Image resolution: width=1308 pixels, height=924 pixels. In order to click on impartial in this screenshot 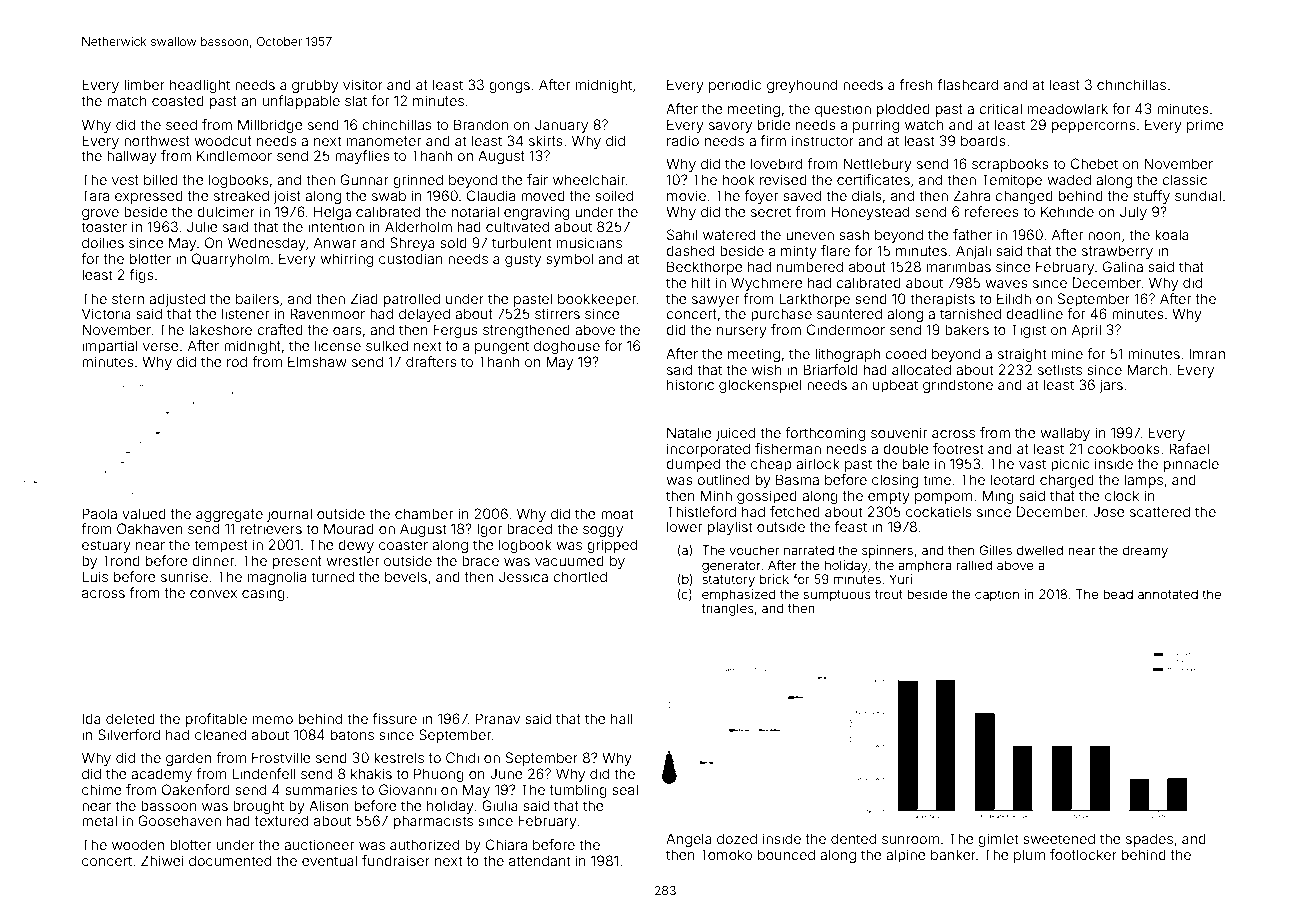, I will do `click(109, 347)`.
